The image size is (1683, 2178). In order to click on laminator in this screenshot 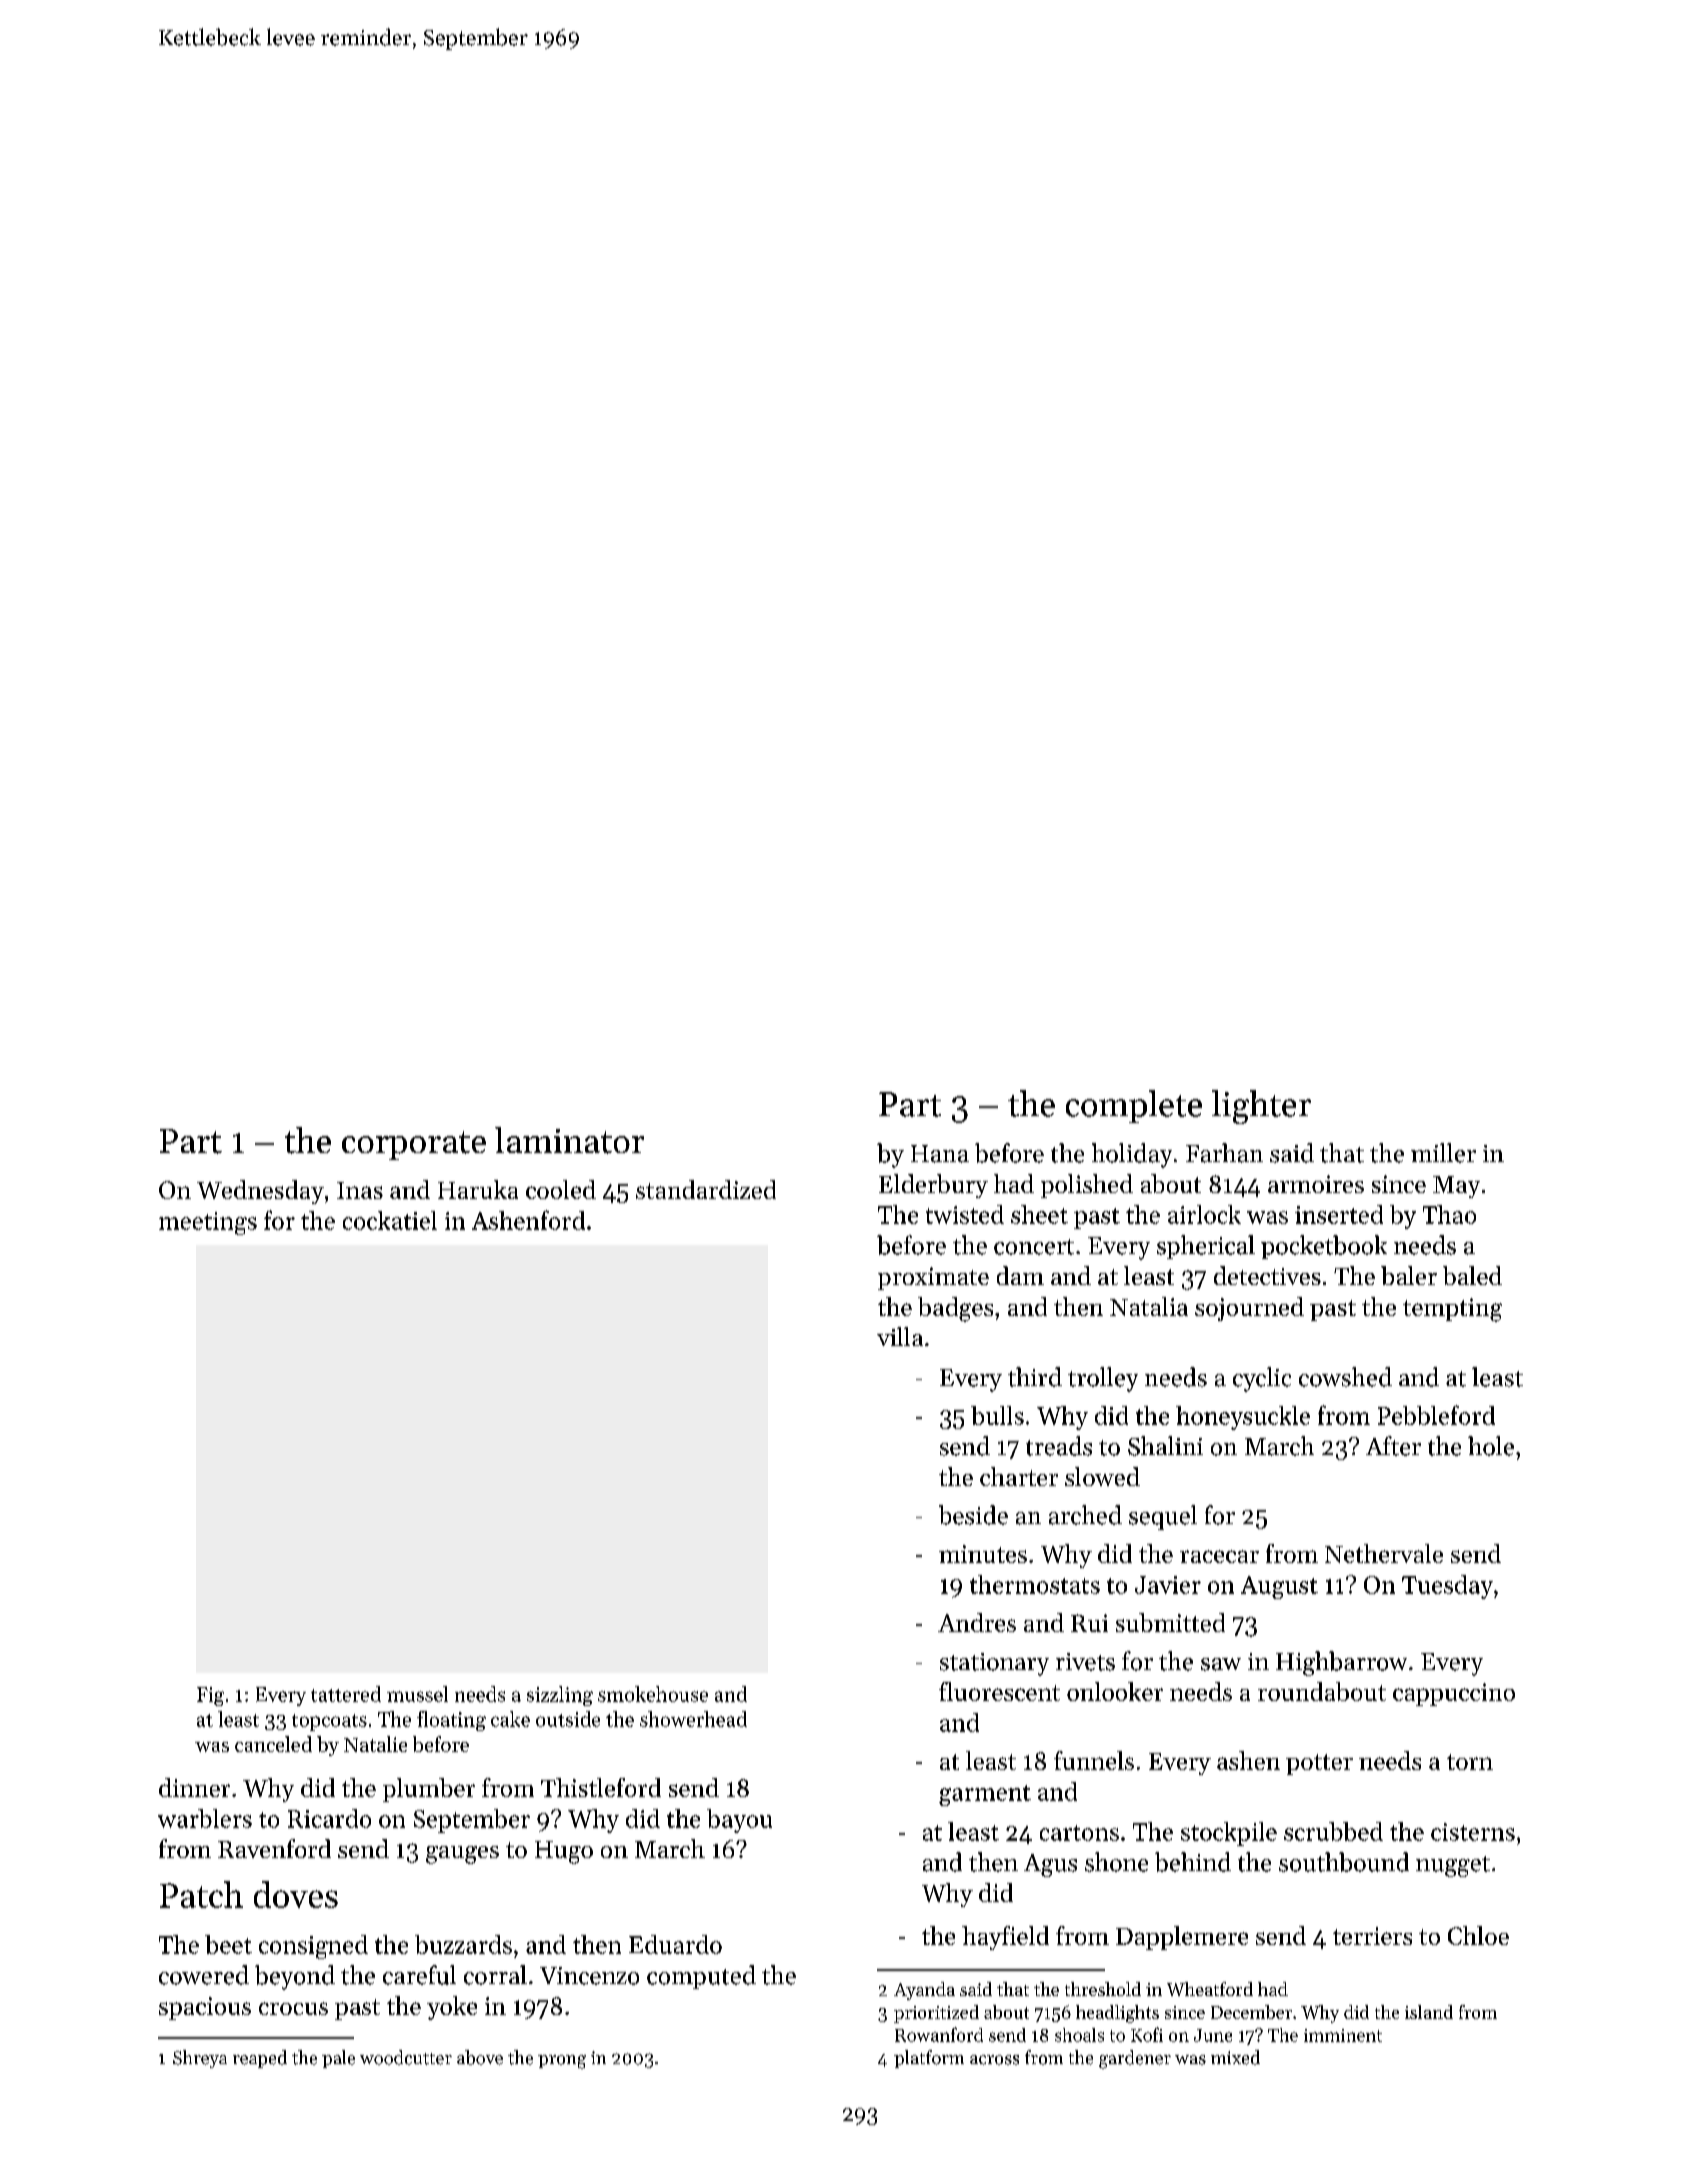, I will do `click(569, 1140)`.
